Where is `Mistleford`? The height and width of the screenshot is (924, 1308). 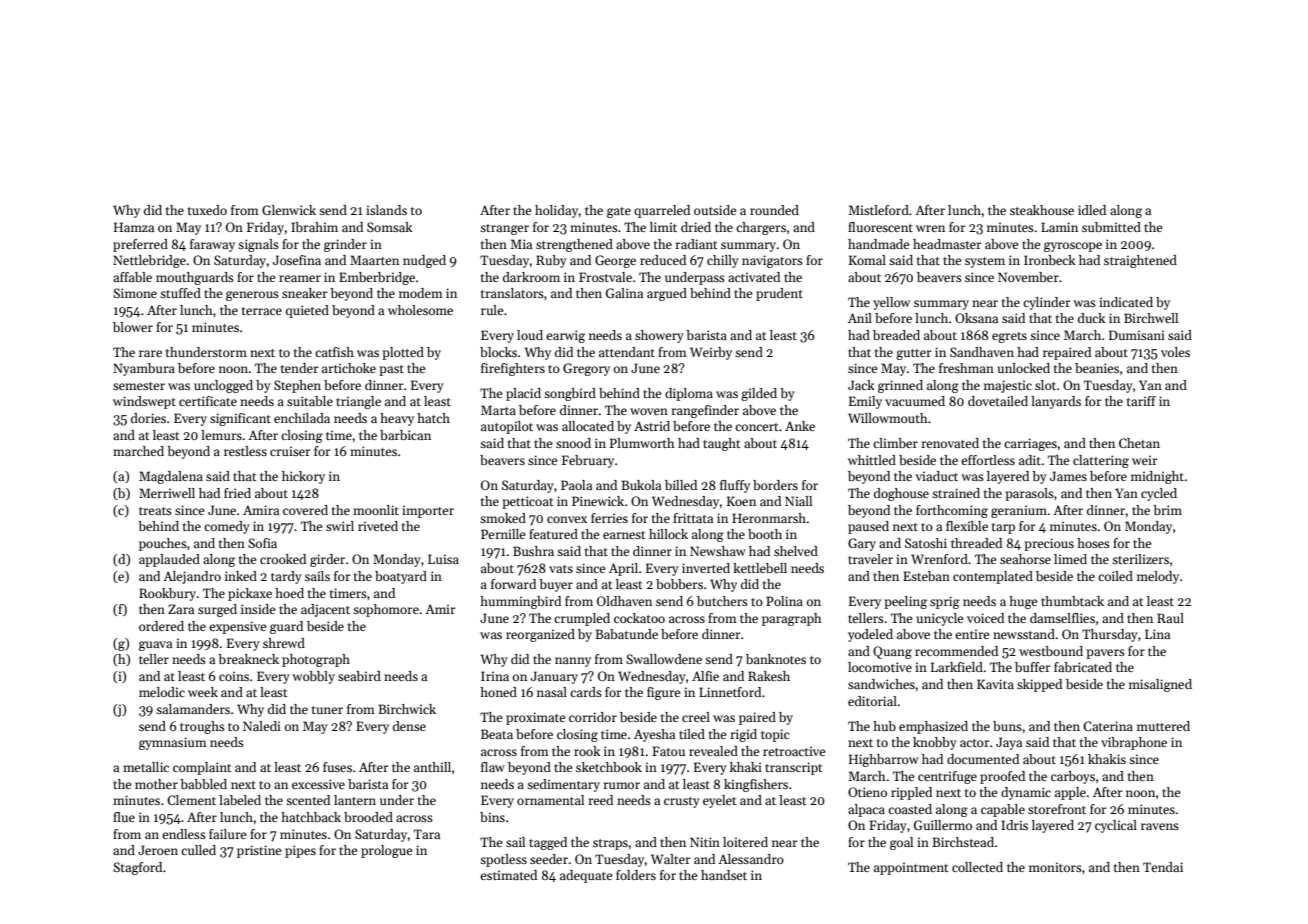 Mistleford is located at coordinates (878, 210).
